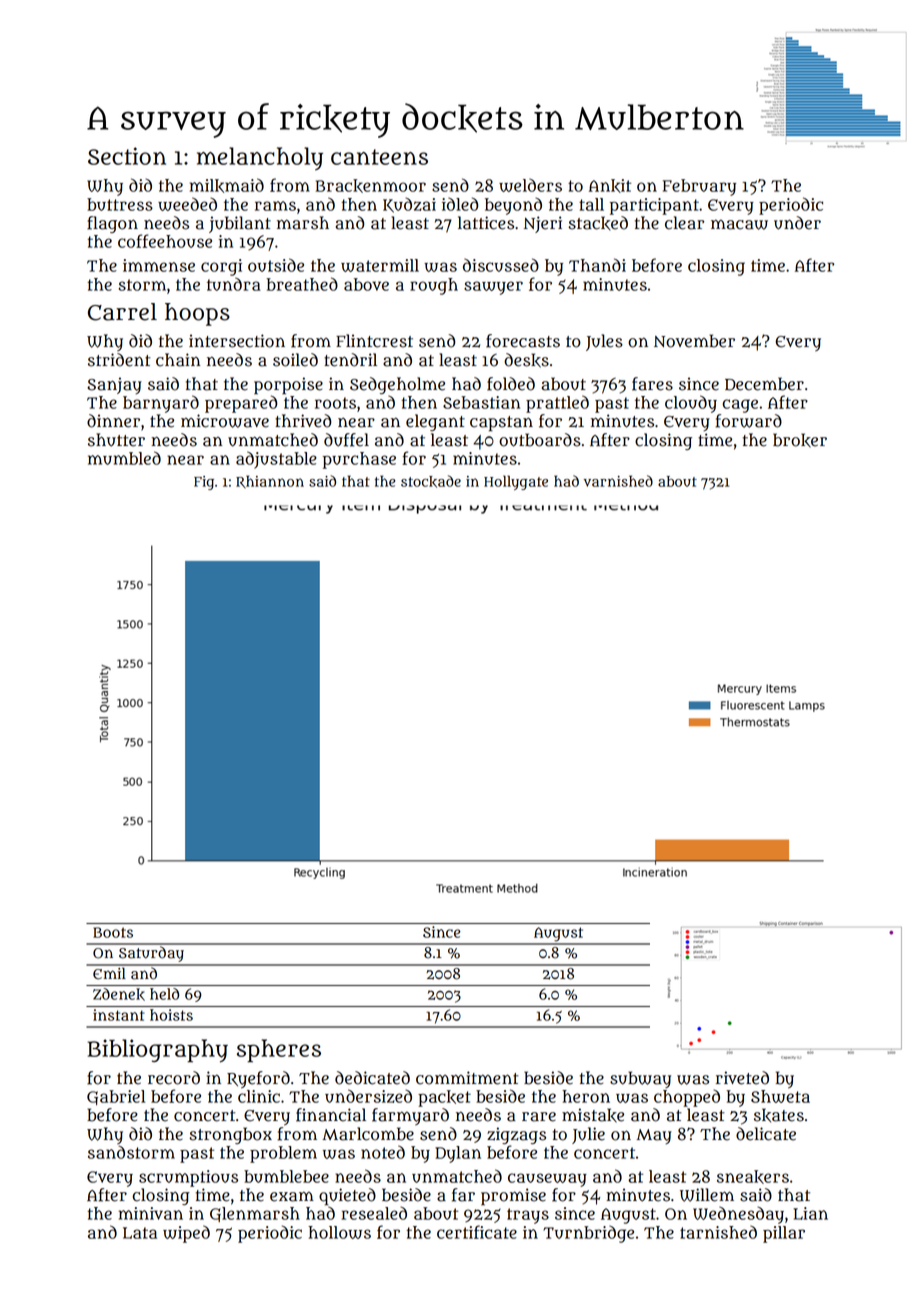  Describe the element at coordinates (434, 286) in the document. I see `rough` at that location.
